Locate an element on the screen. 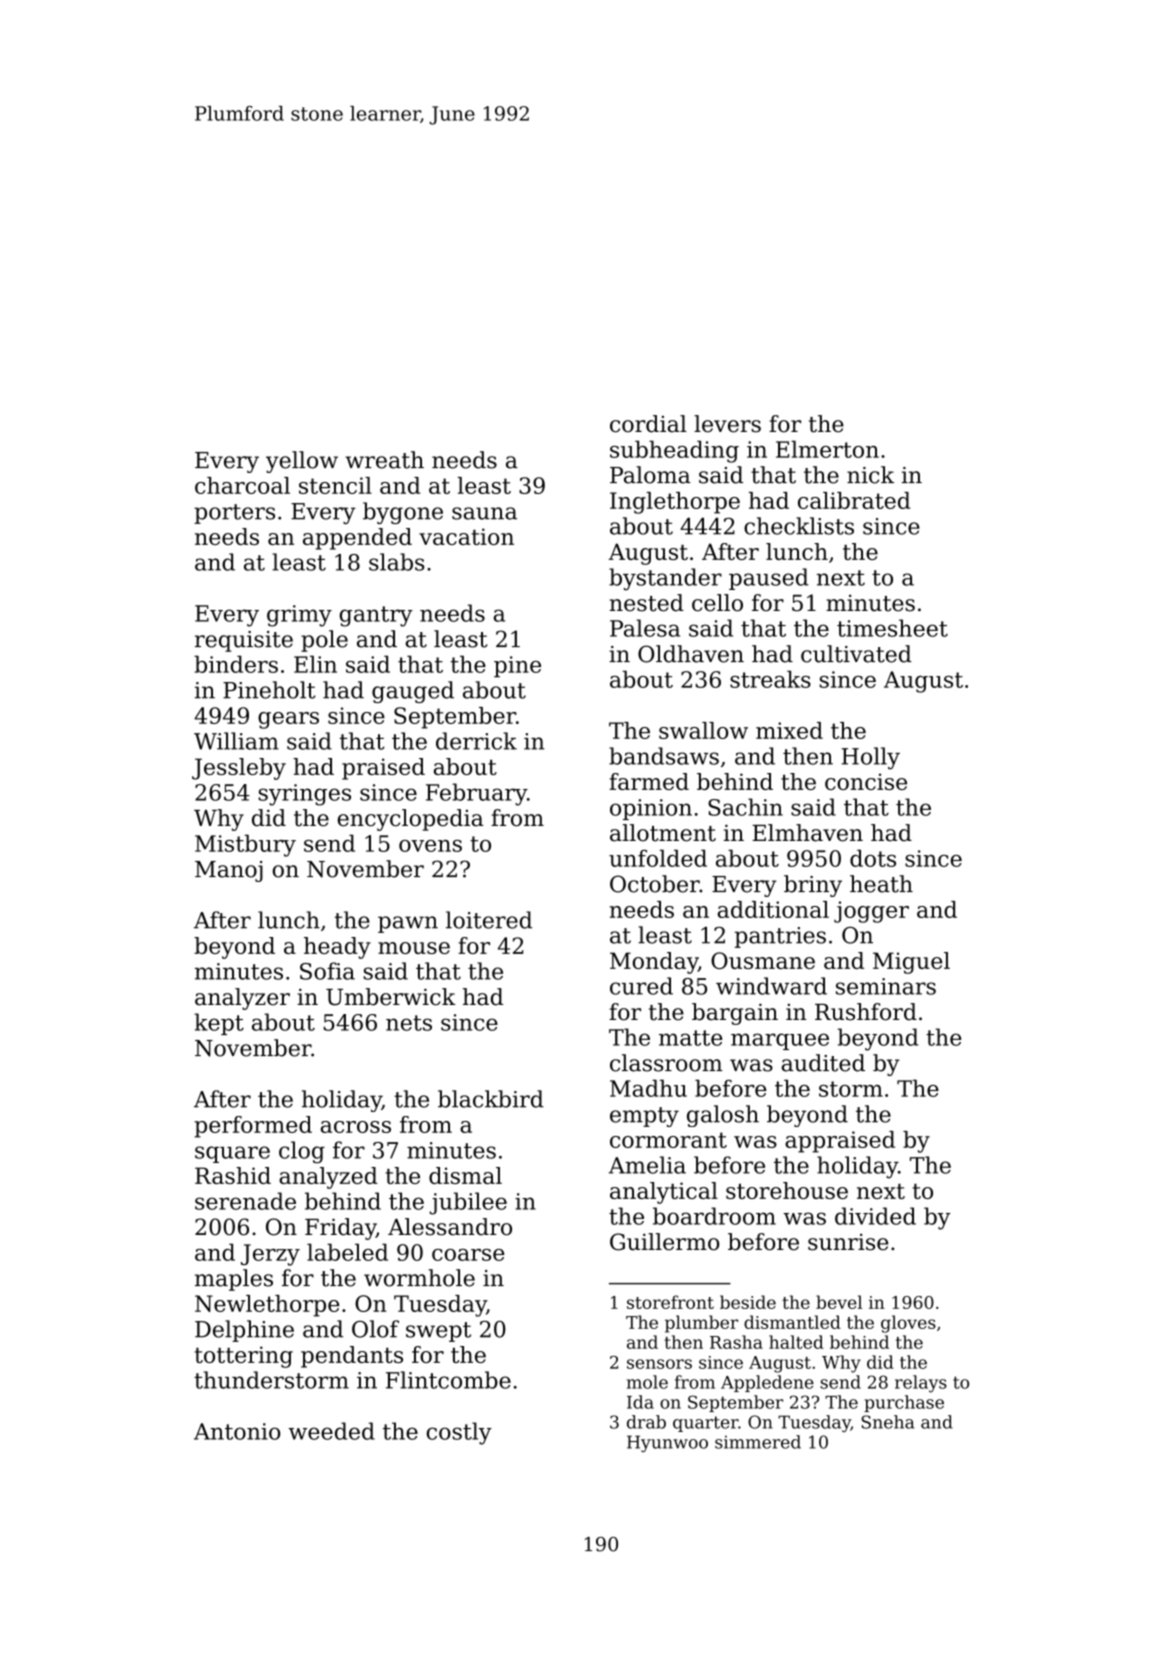 Image resolution: width=1165 pixels, height=1654 pixels. windward is located at coordinates (771, 986).
